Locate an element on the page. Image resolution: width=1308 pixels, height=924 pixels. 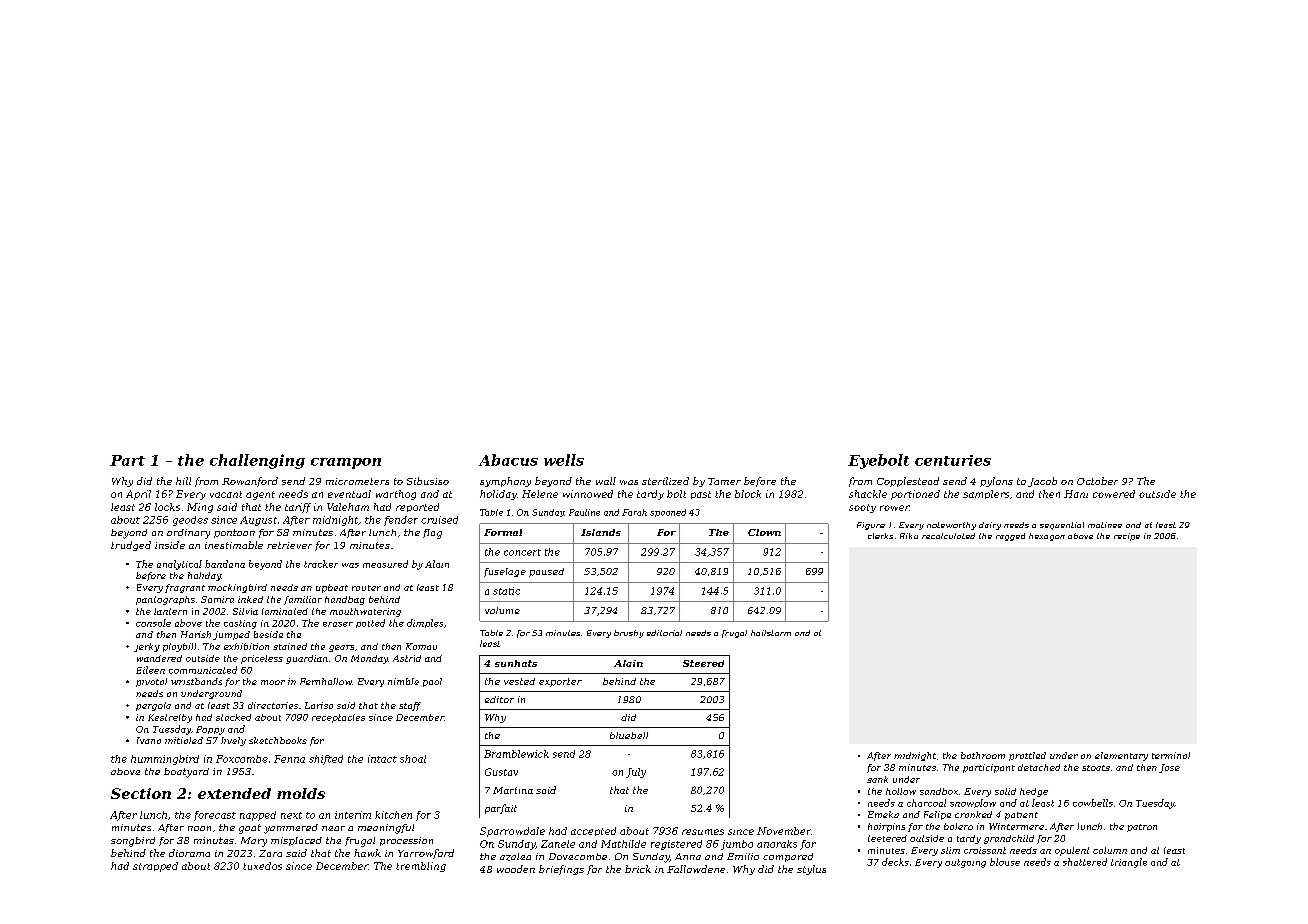
strapped is located at coordinates (155, 867).
